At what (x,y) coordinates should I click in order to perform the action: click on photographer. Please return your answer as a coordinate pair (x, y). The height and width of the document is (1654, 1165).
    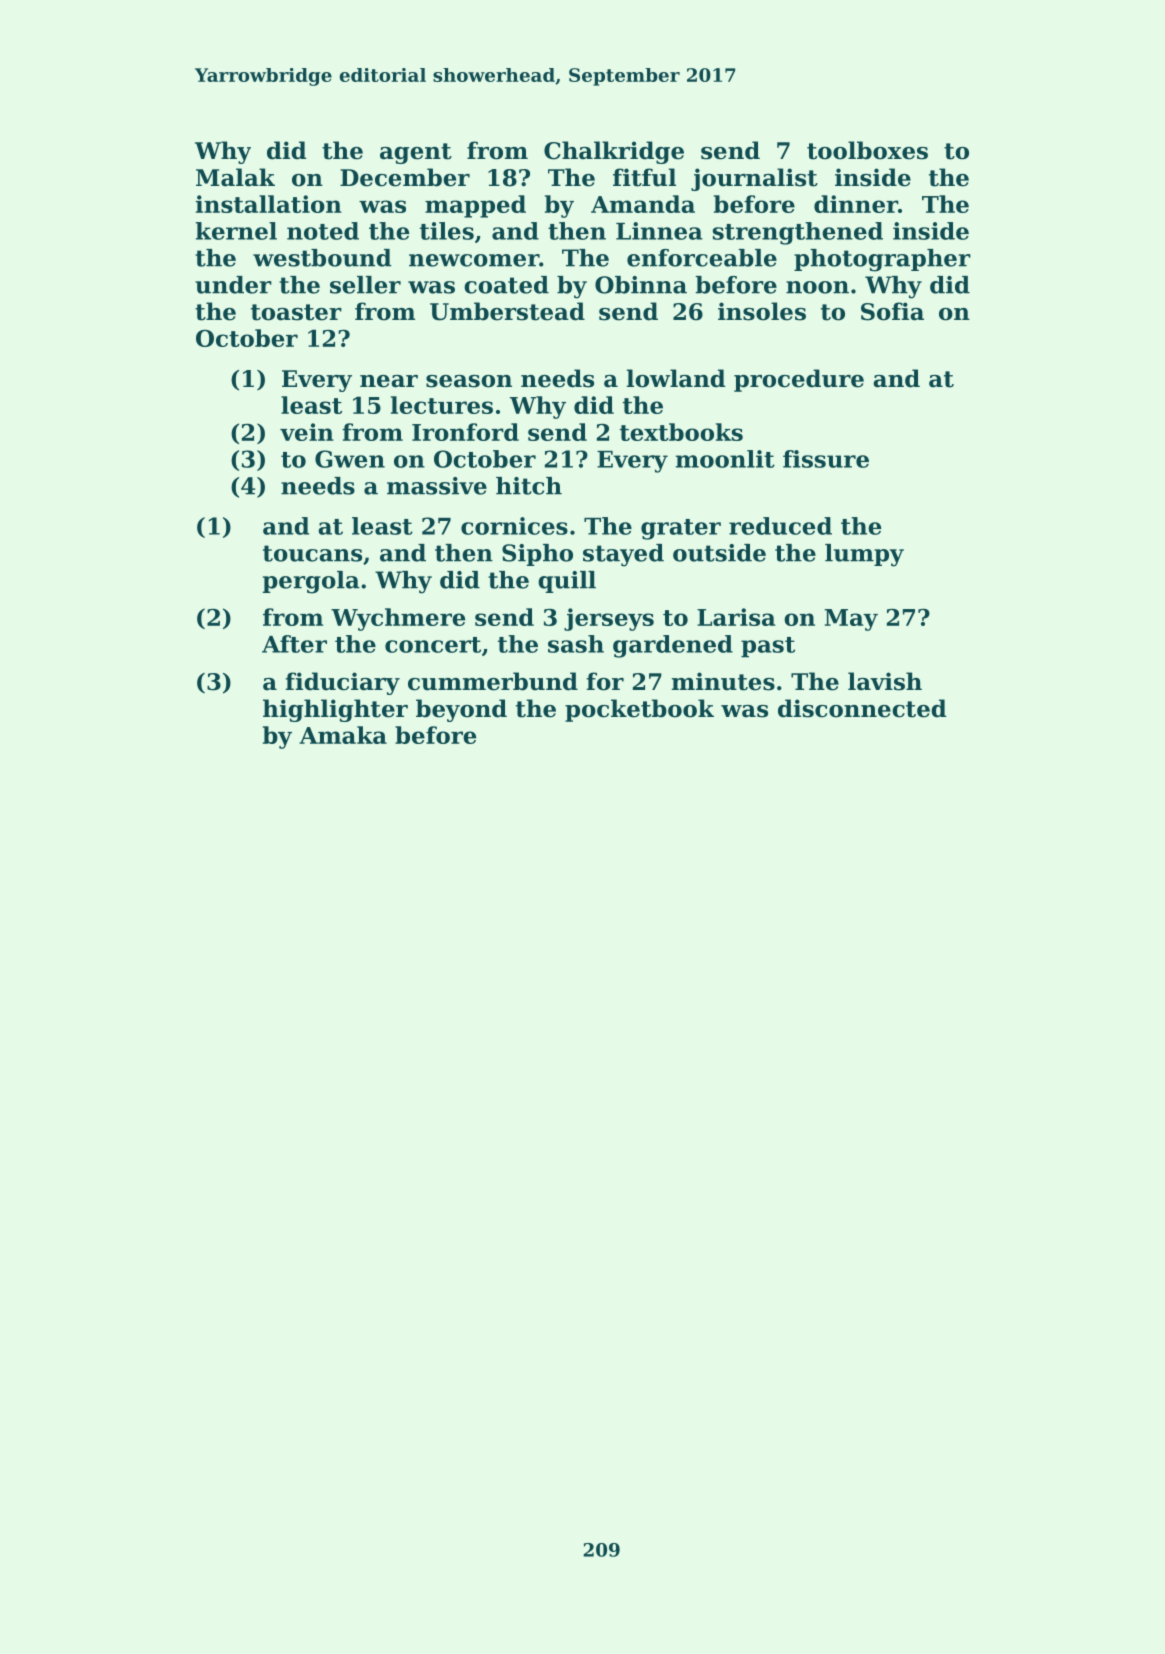
    Looking at the image, I should click on (882, 260).
